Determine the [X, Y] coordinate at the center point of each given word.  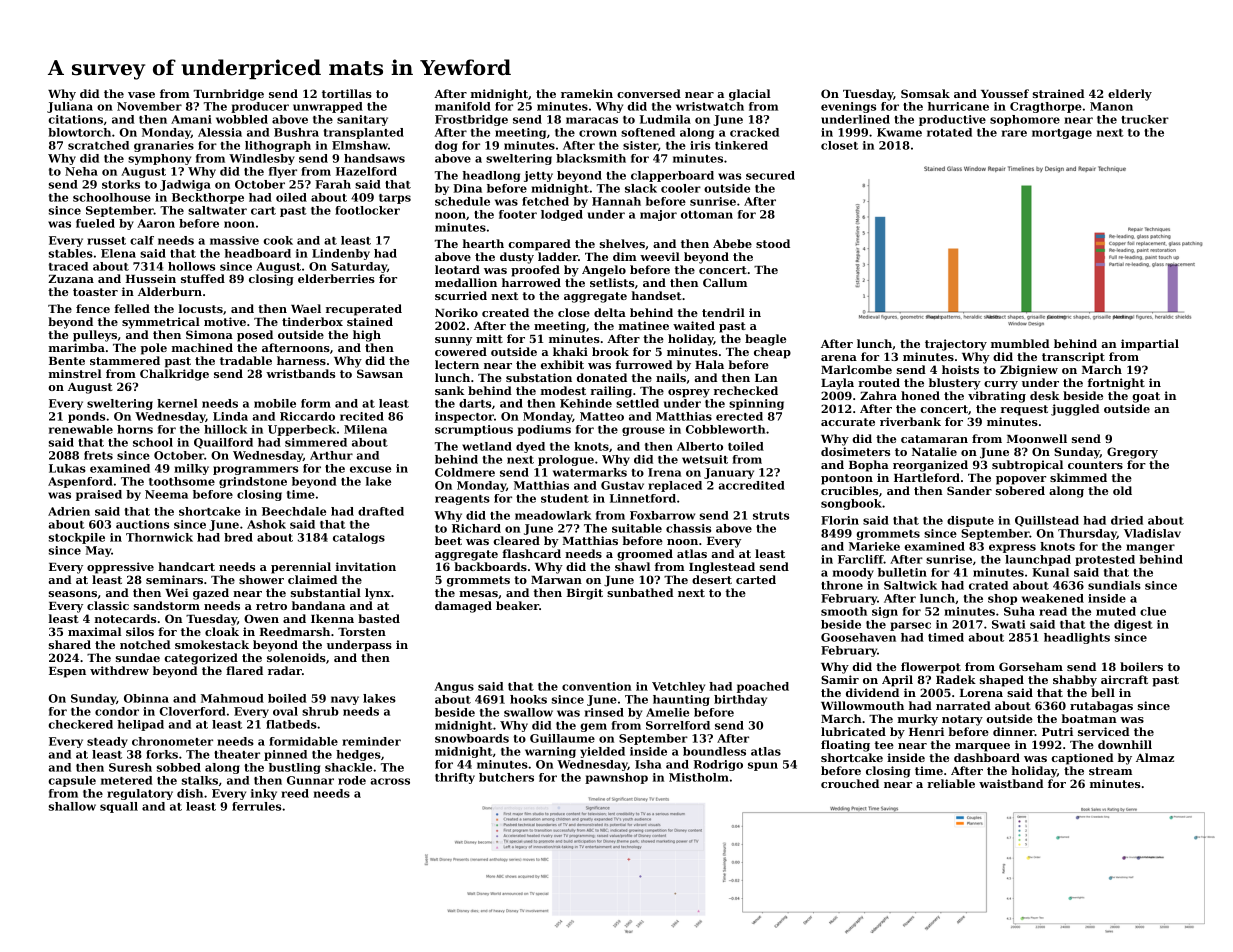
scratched [98, 145]
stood [773, 243]
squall [119, 807]
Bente [67, 361]
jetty [538, 176]
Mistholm [699, 777]
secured [770, 175]
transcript [1073, 358]
